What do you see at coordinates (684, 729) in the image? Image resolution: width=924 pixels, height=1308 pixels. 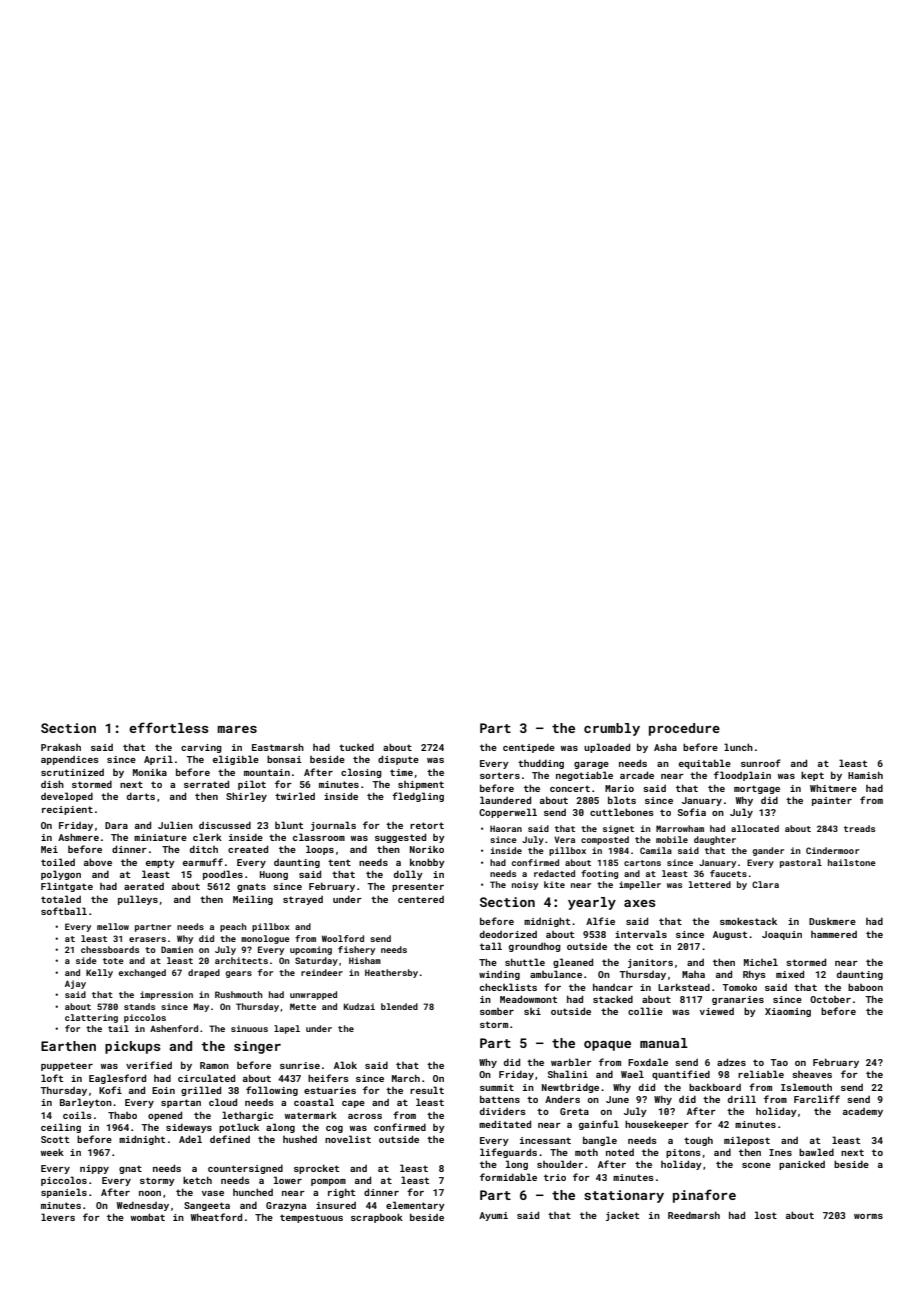 I see `procedure` at bounding box center [684, 729].
